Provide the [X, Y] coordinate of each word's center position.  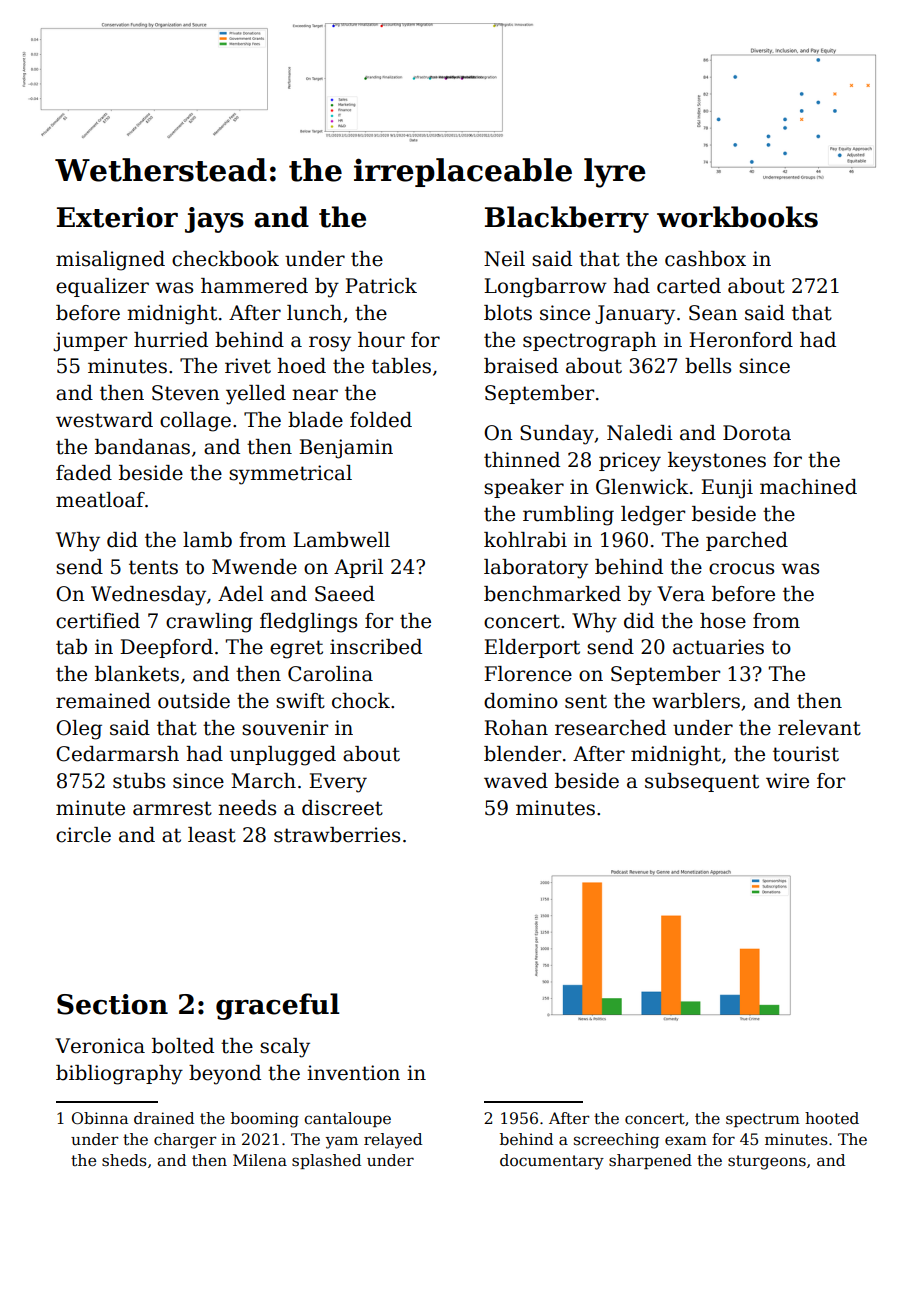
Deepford [166, 648]
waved [516, 781]
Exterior [117, 217]
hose [723, 621]
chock [361, 701]
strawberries [337, 835]
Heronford [741, 340]
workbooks [737, 217]
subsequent [702, 782]
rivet [248, 366]
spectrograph [590, 342]
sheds [124, 1160]
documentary [552, 1162]
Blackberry [567, 219]
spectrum [763, 1120]
